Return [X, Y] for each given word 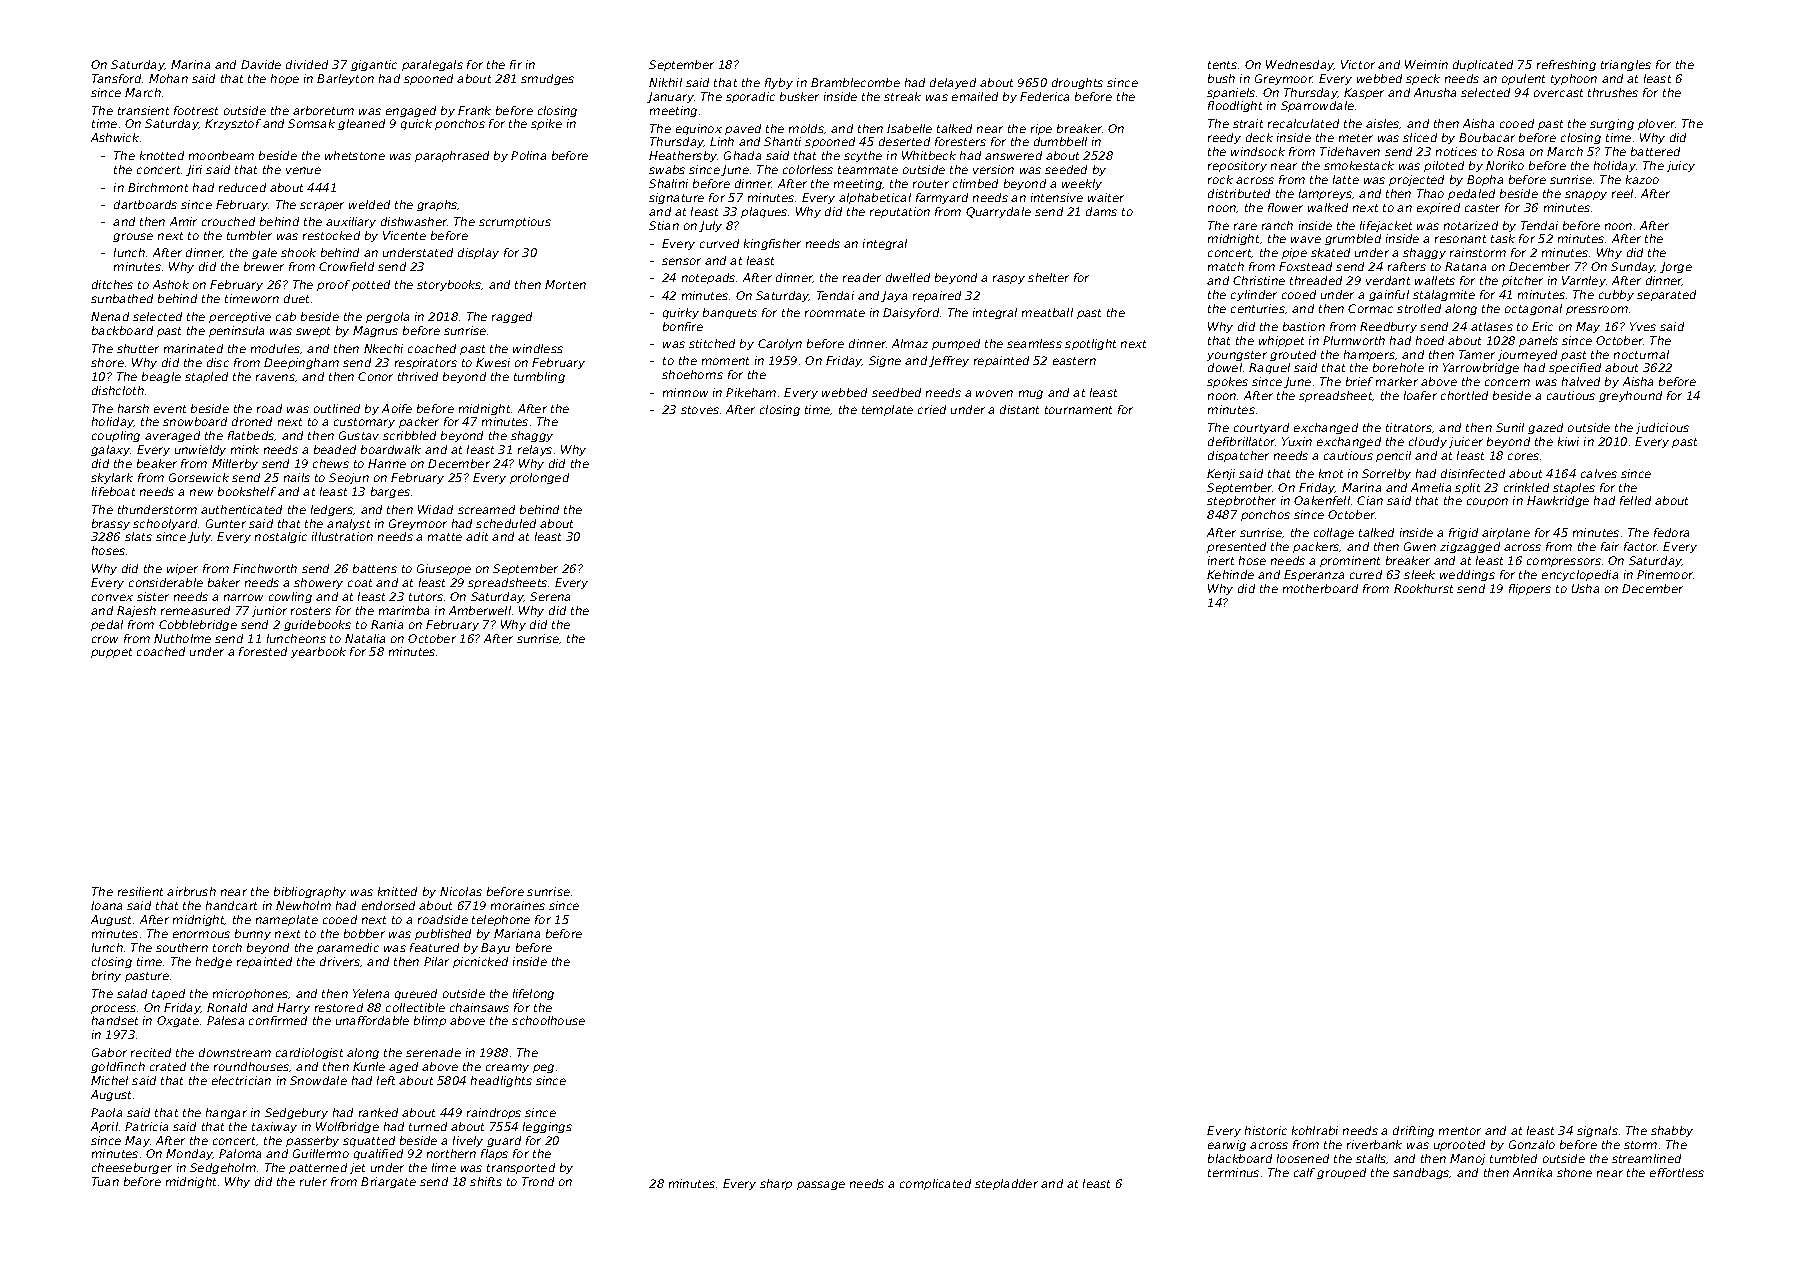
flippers [1530, 589]
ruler [313, 1181]
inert [1221, 560]
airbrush [191, 891]
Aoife [397, 408]
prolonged [539, 478]
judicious [1662, 428]
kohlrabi [1315, 1130]
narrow [243, 597]
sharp [776, 1184]
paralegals [432, 65]
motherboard [1320, 588]
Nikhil [665, 82]
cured [1366, 574]
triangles [1626, 65]
